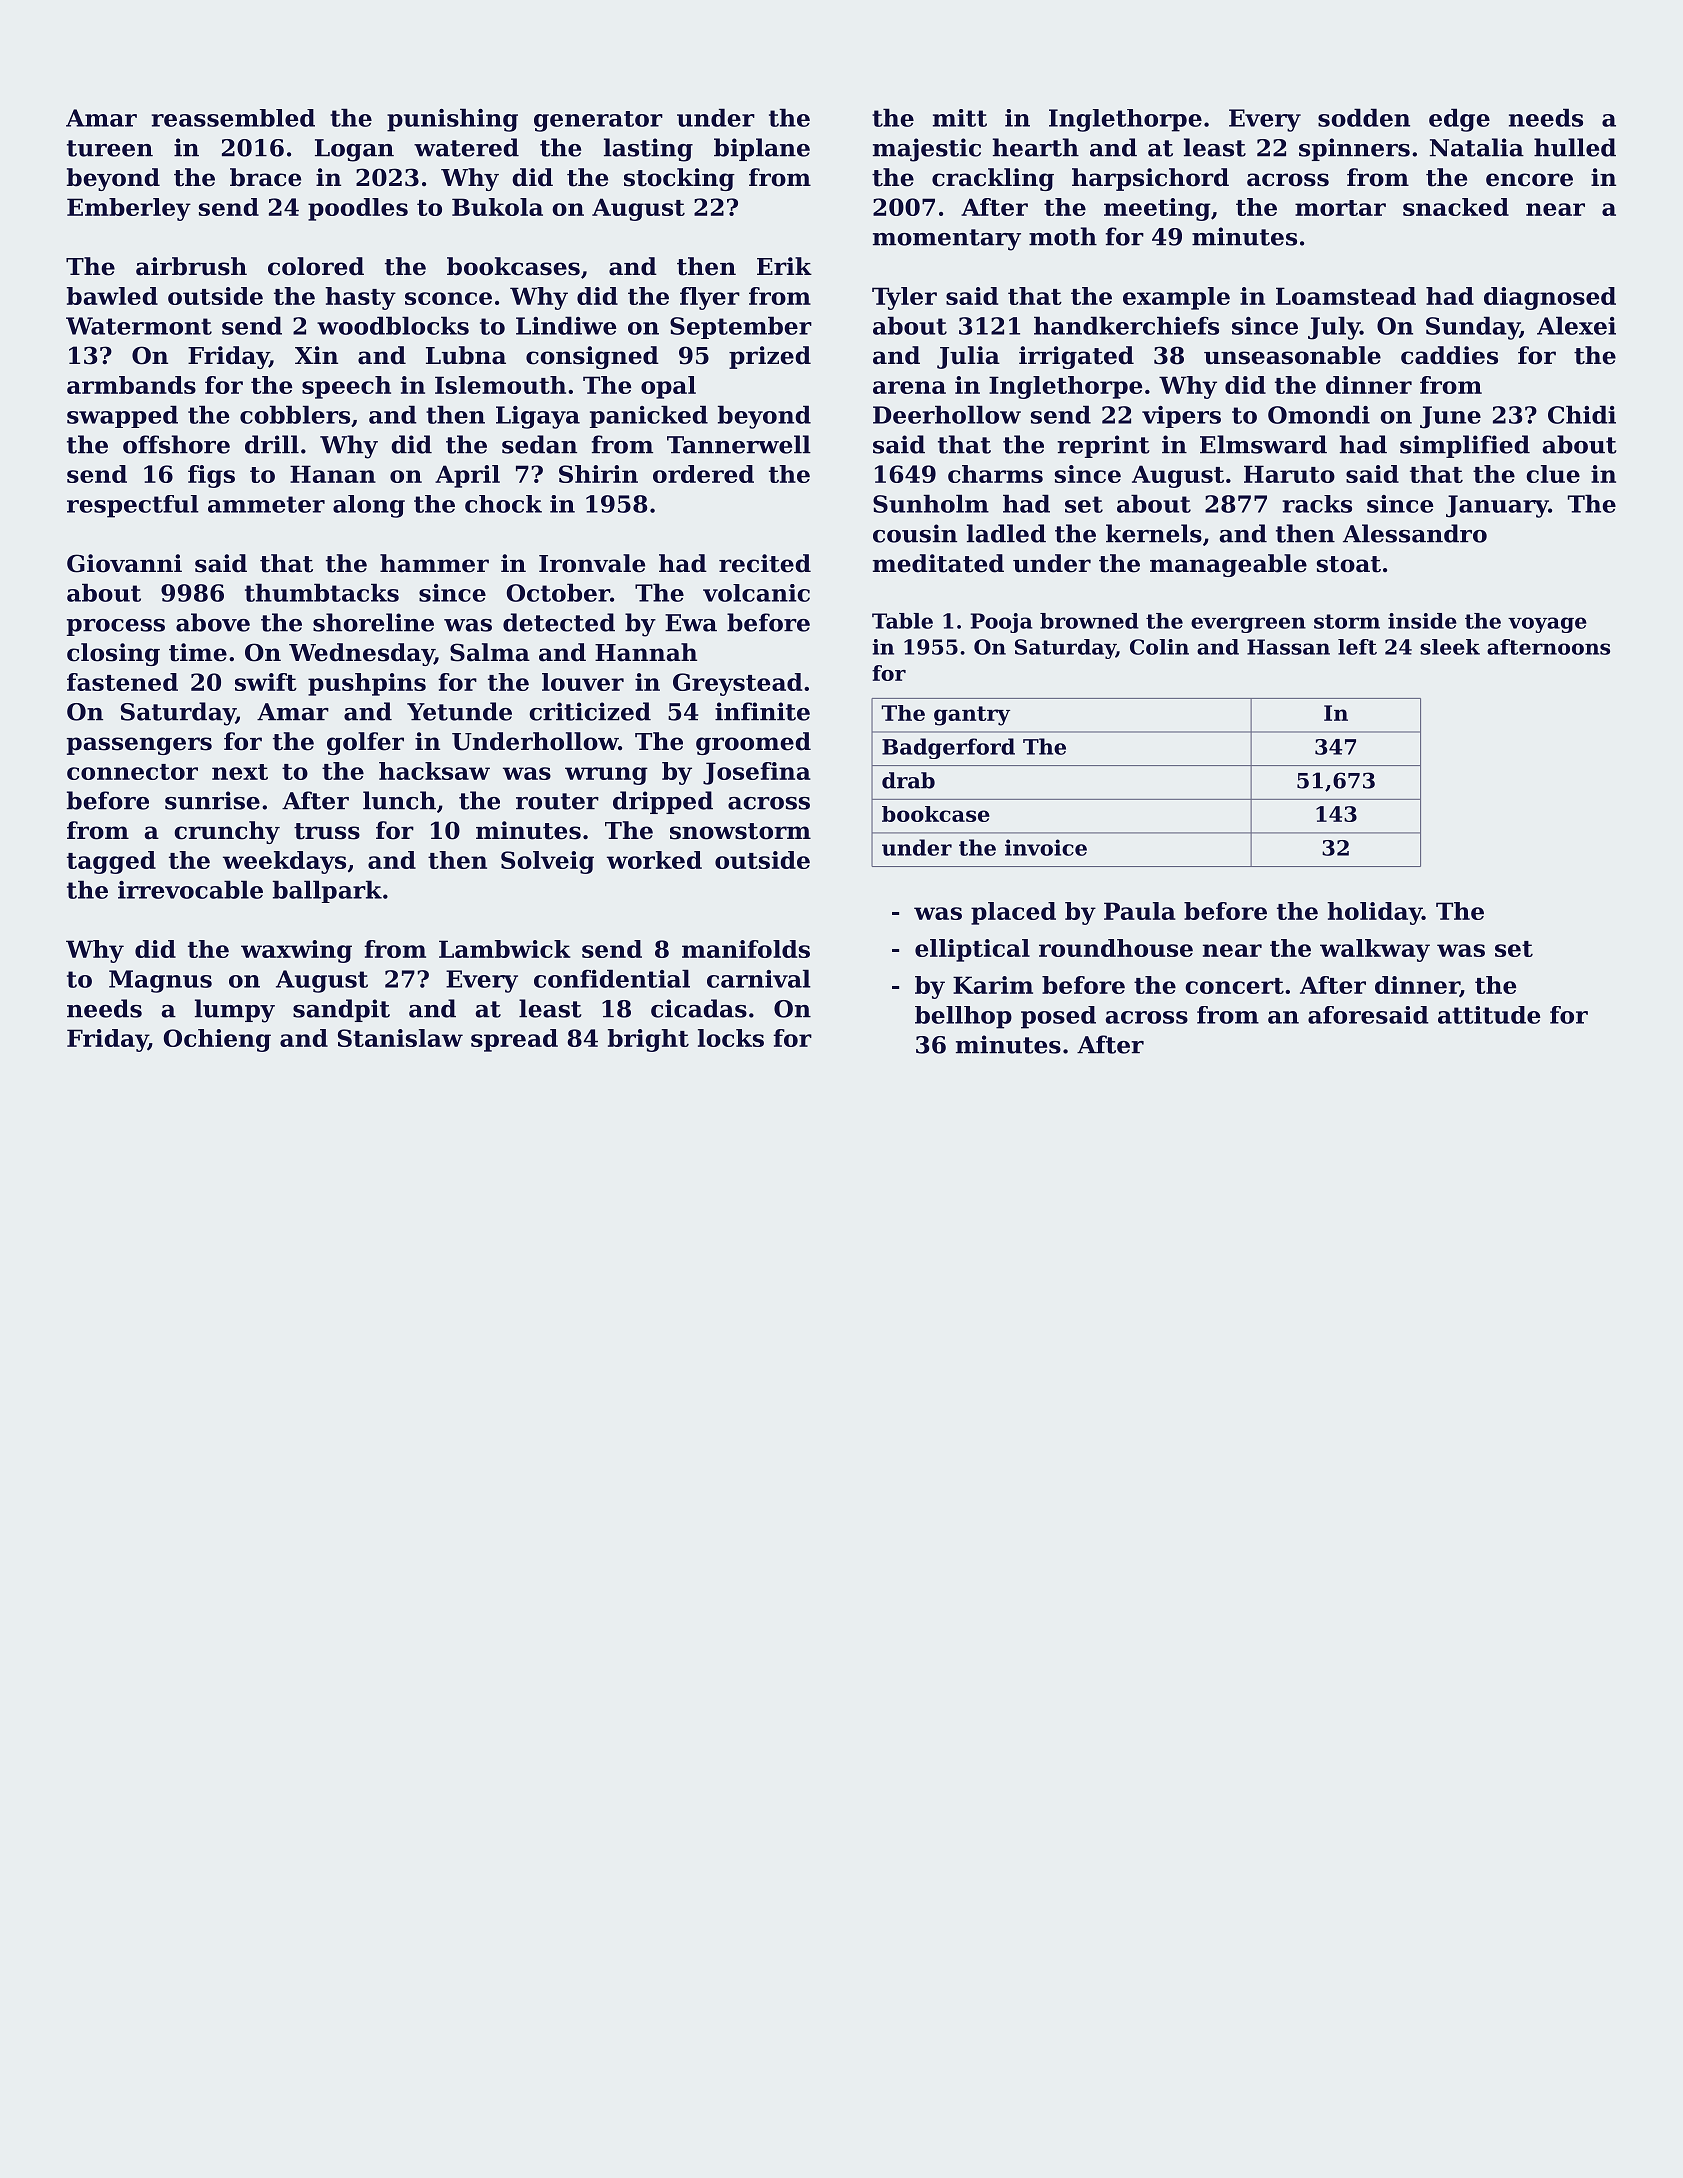  What do you see at coordinates (211, 476) in the image?
I see `figs` at bounding box center [211, 476].
